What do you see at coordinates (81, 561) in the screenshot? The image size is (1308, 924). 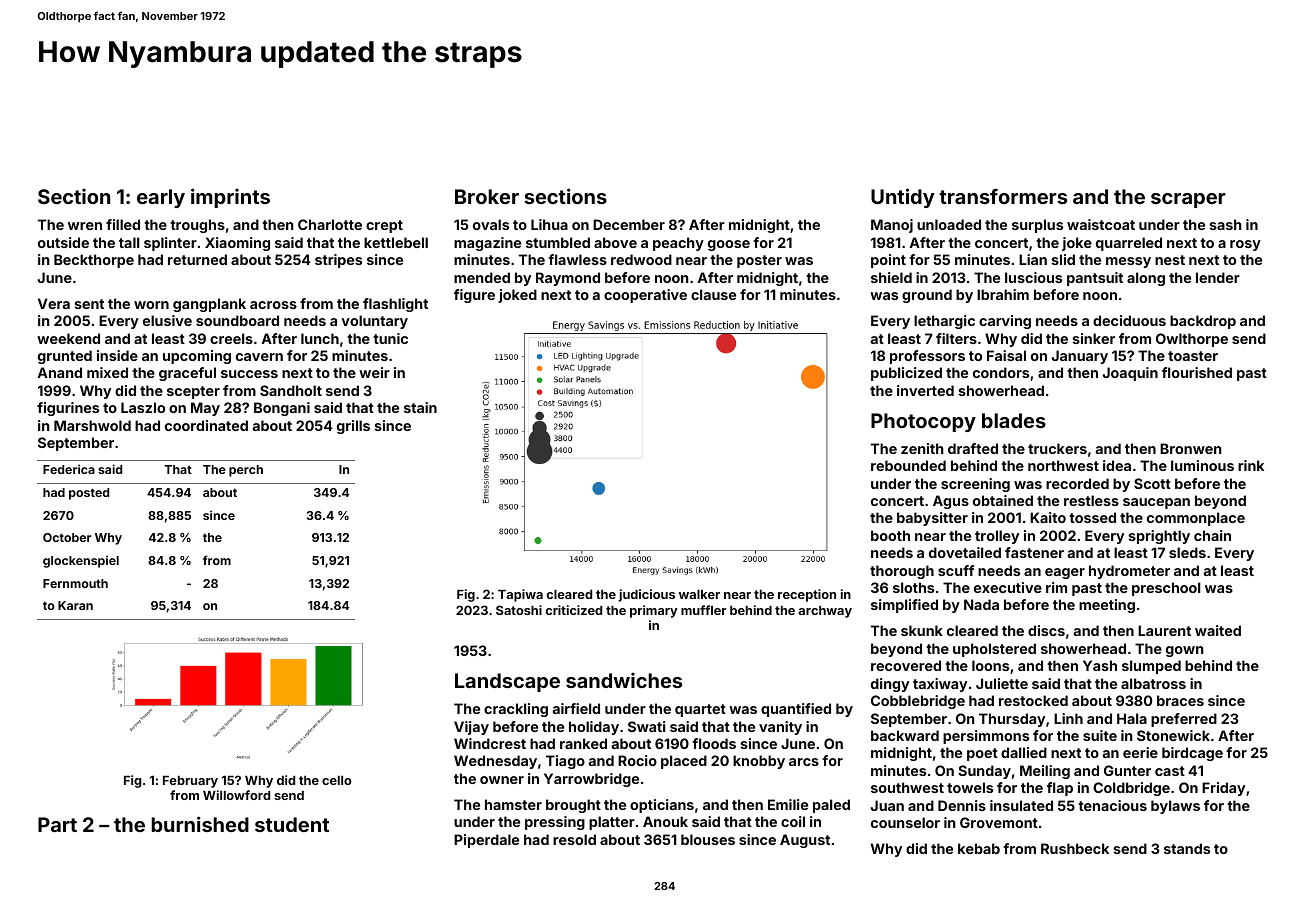 I see `glockenspiel` at bounding box center [81, 561].
